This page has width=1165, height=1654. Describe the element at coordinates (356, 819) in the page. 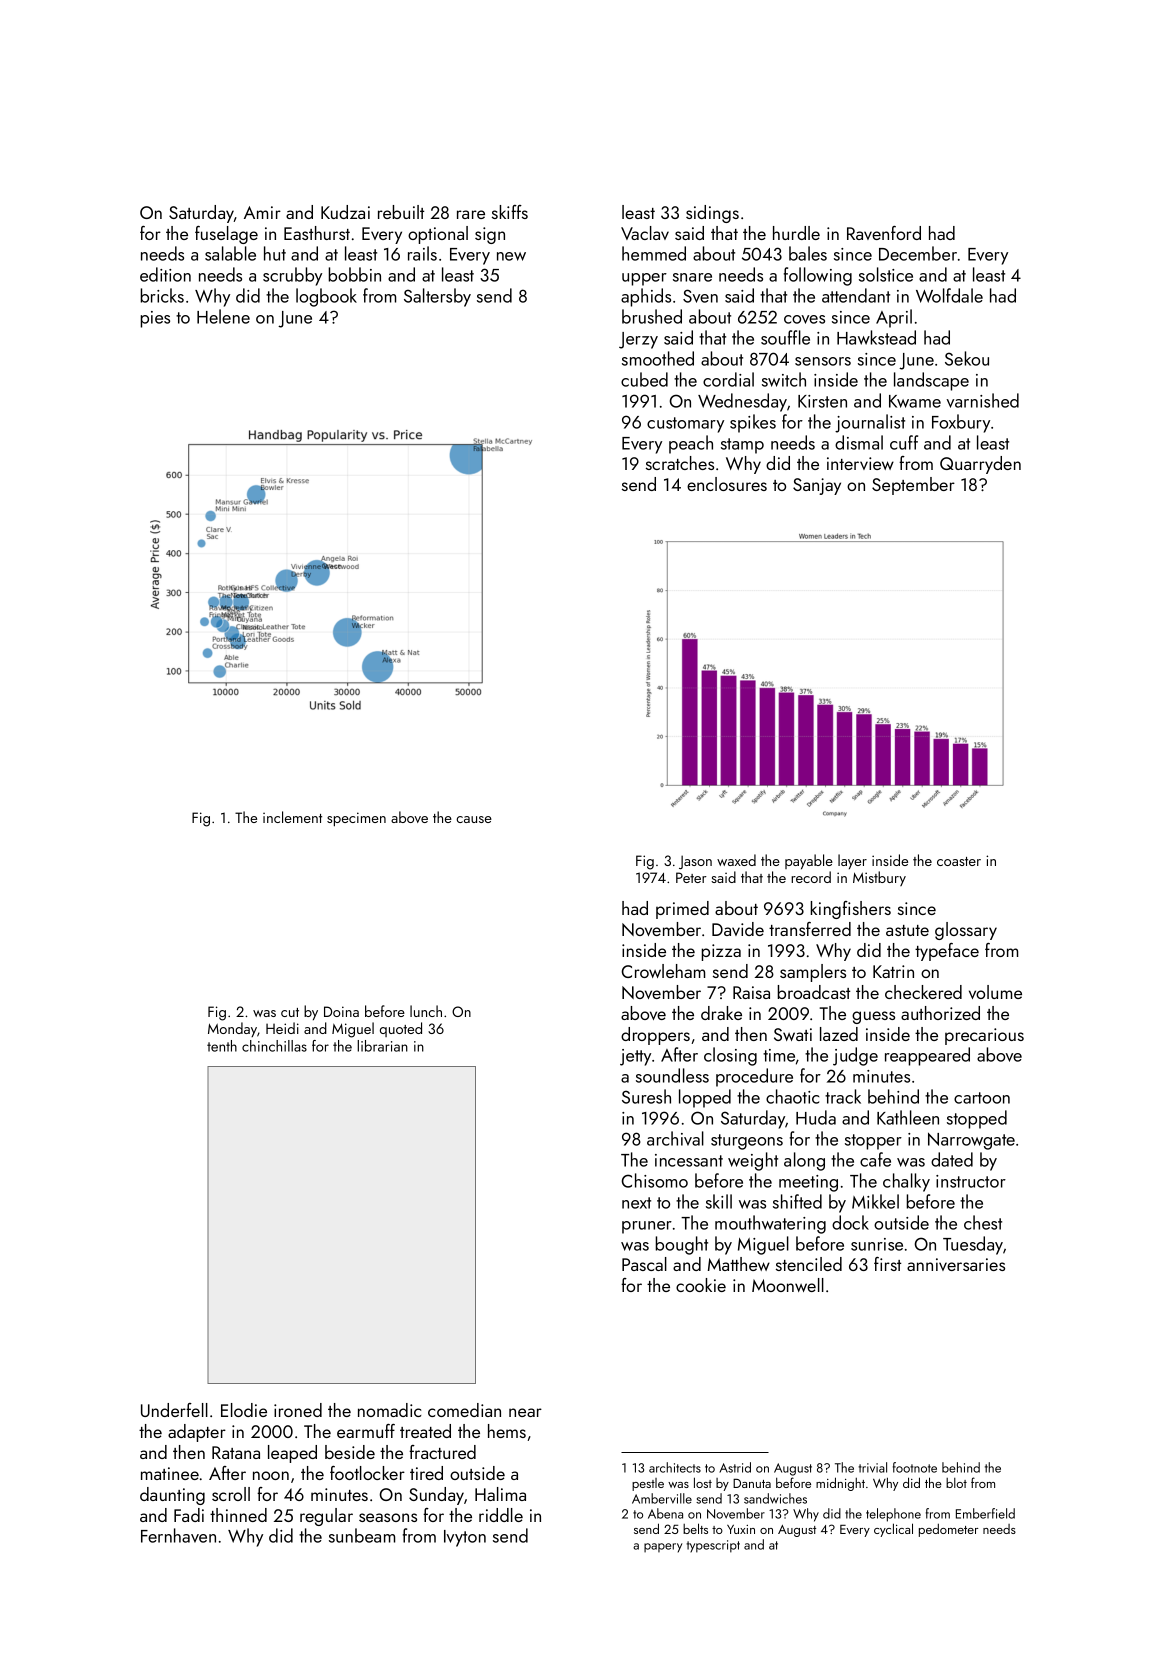

I see `specimen` at that location.
